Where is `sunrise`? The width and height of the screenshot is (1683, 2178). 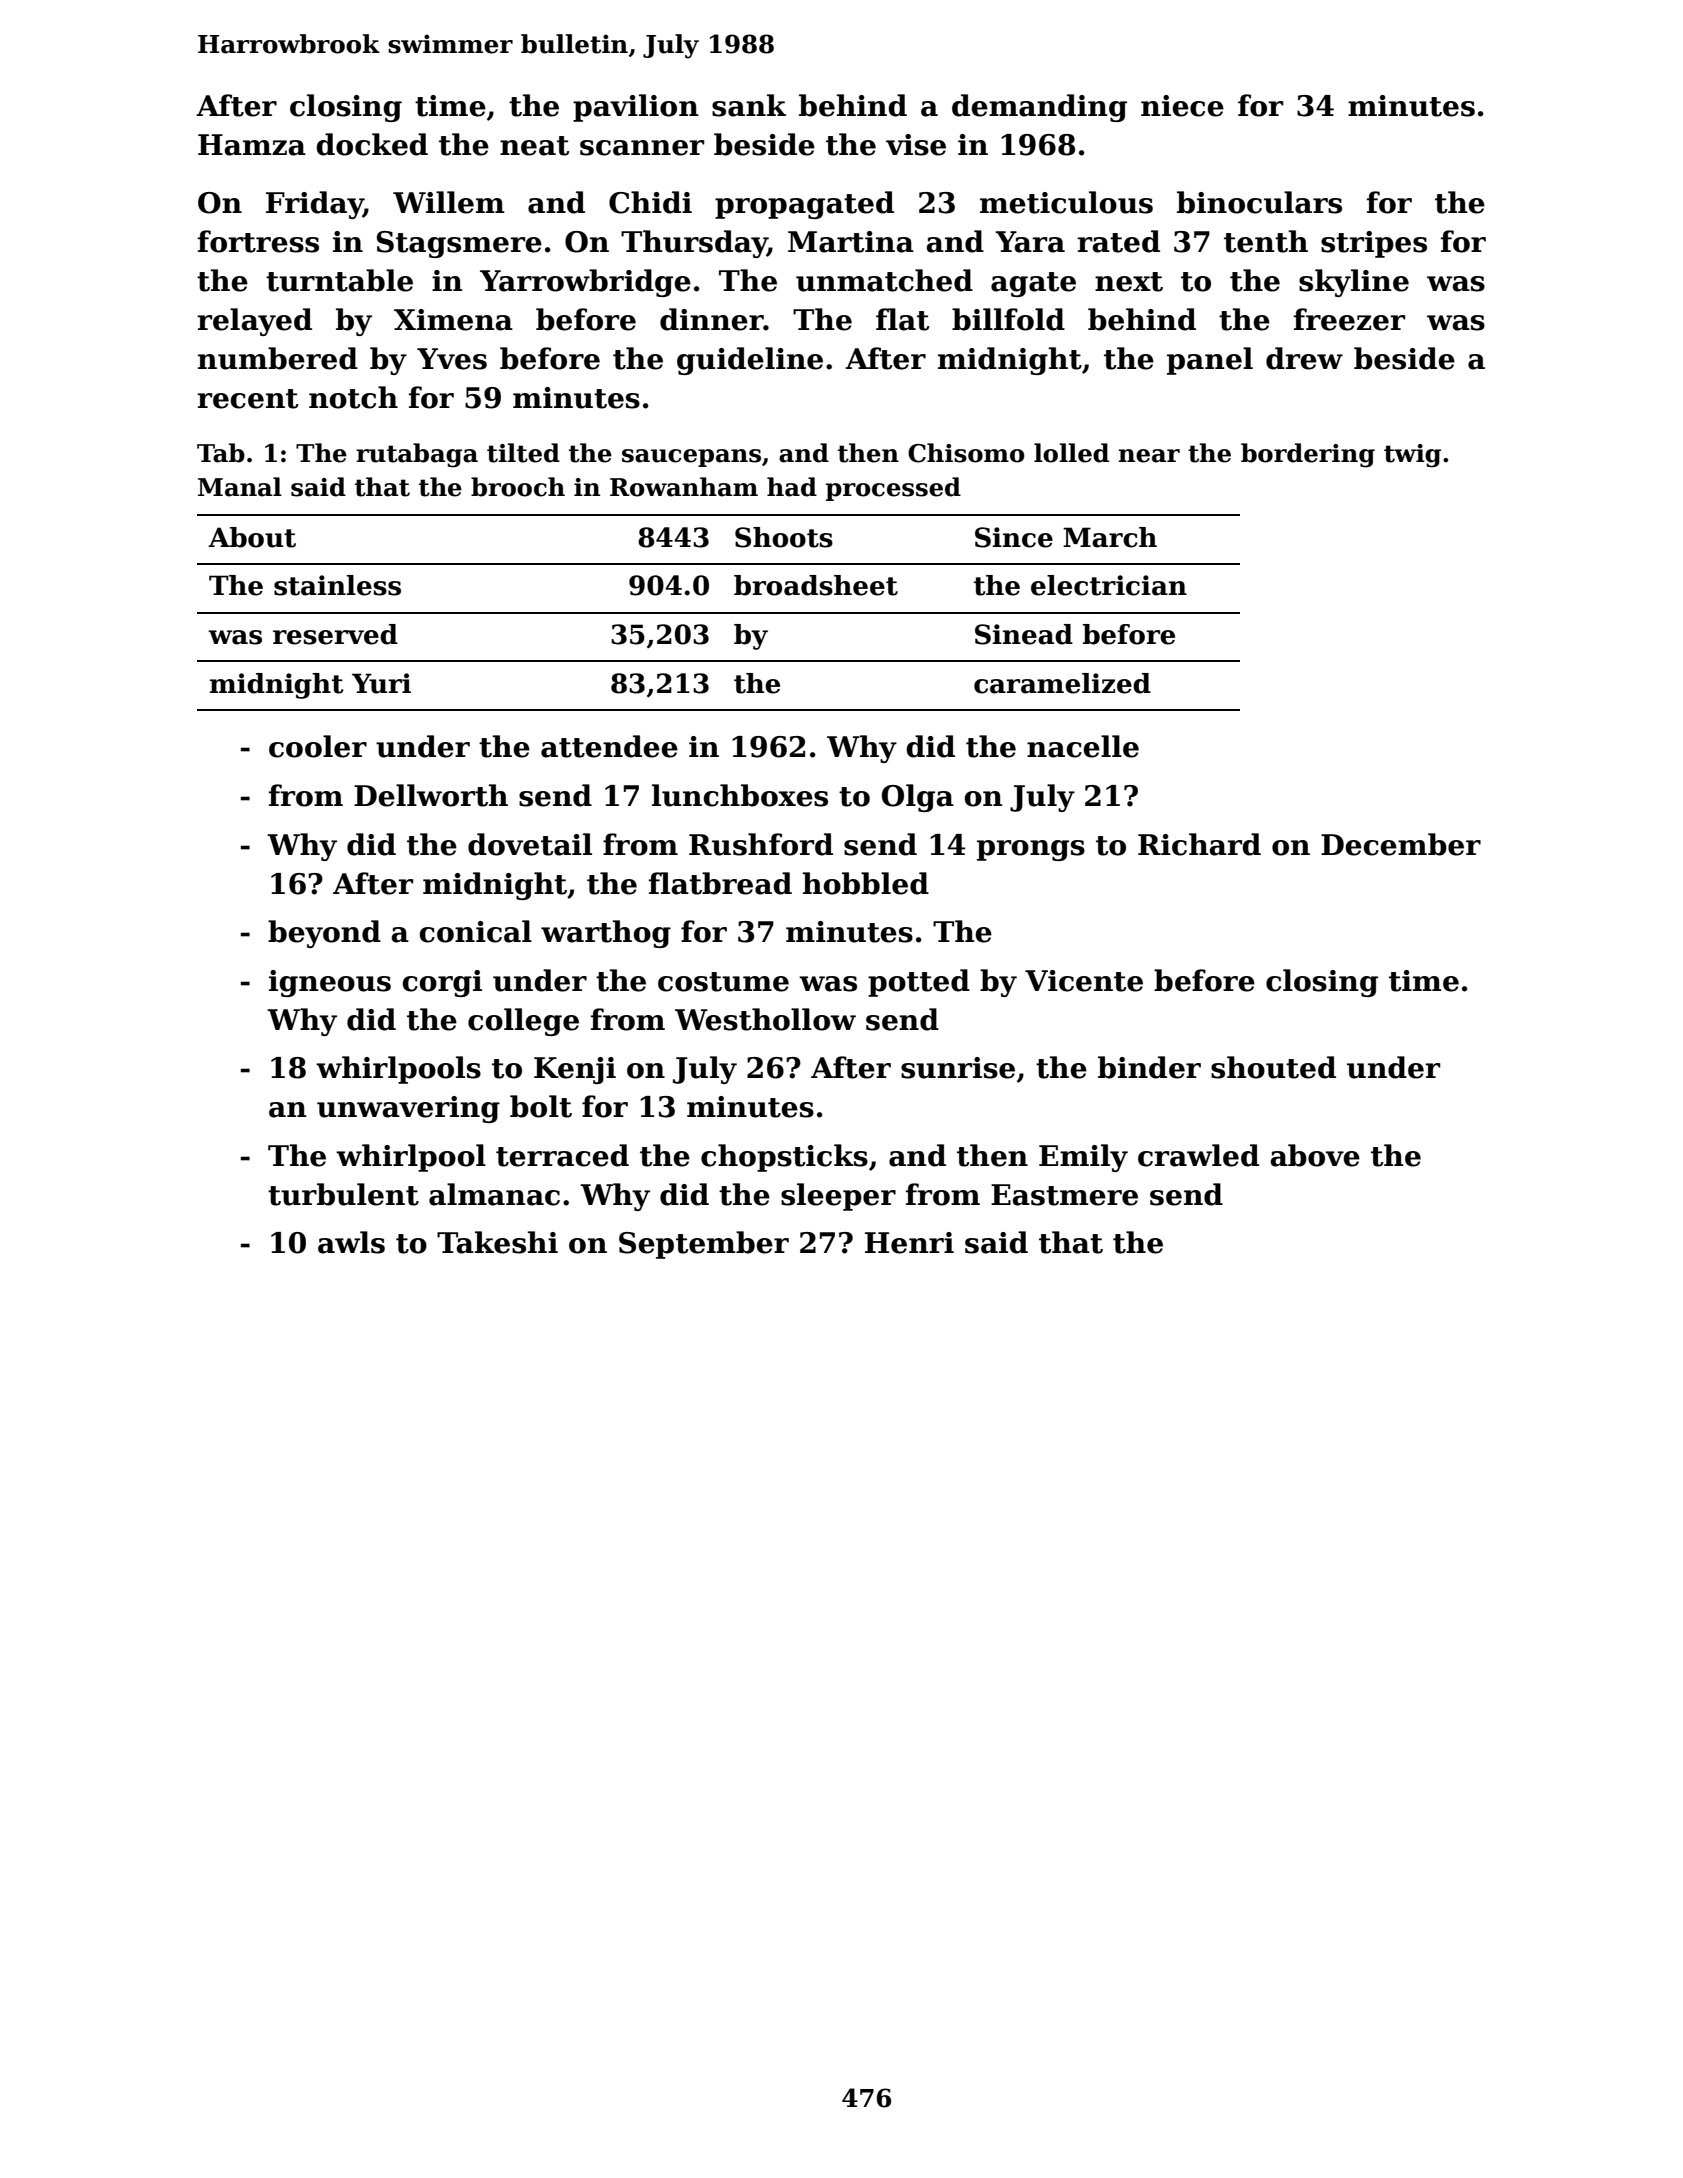 sunrise is located at coordinates (958, 1068).
